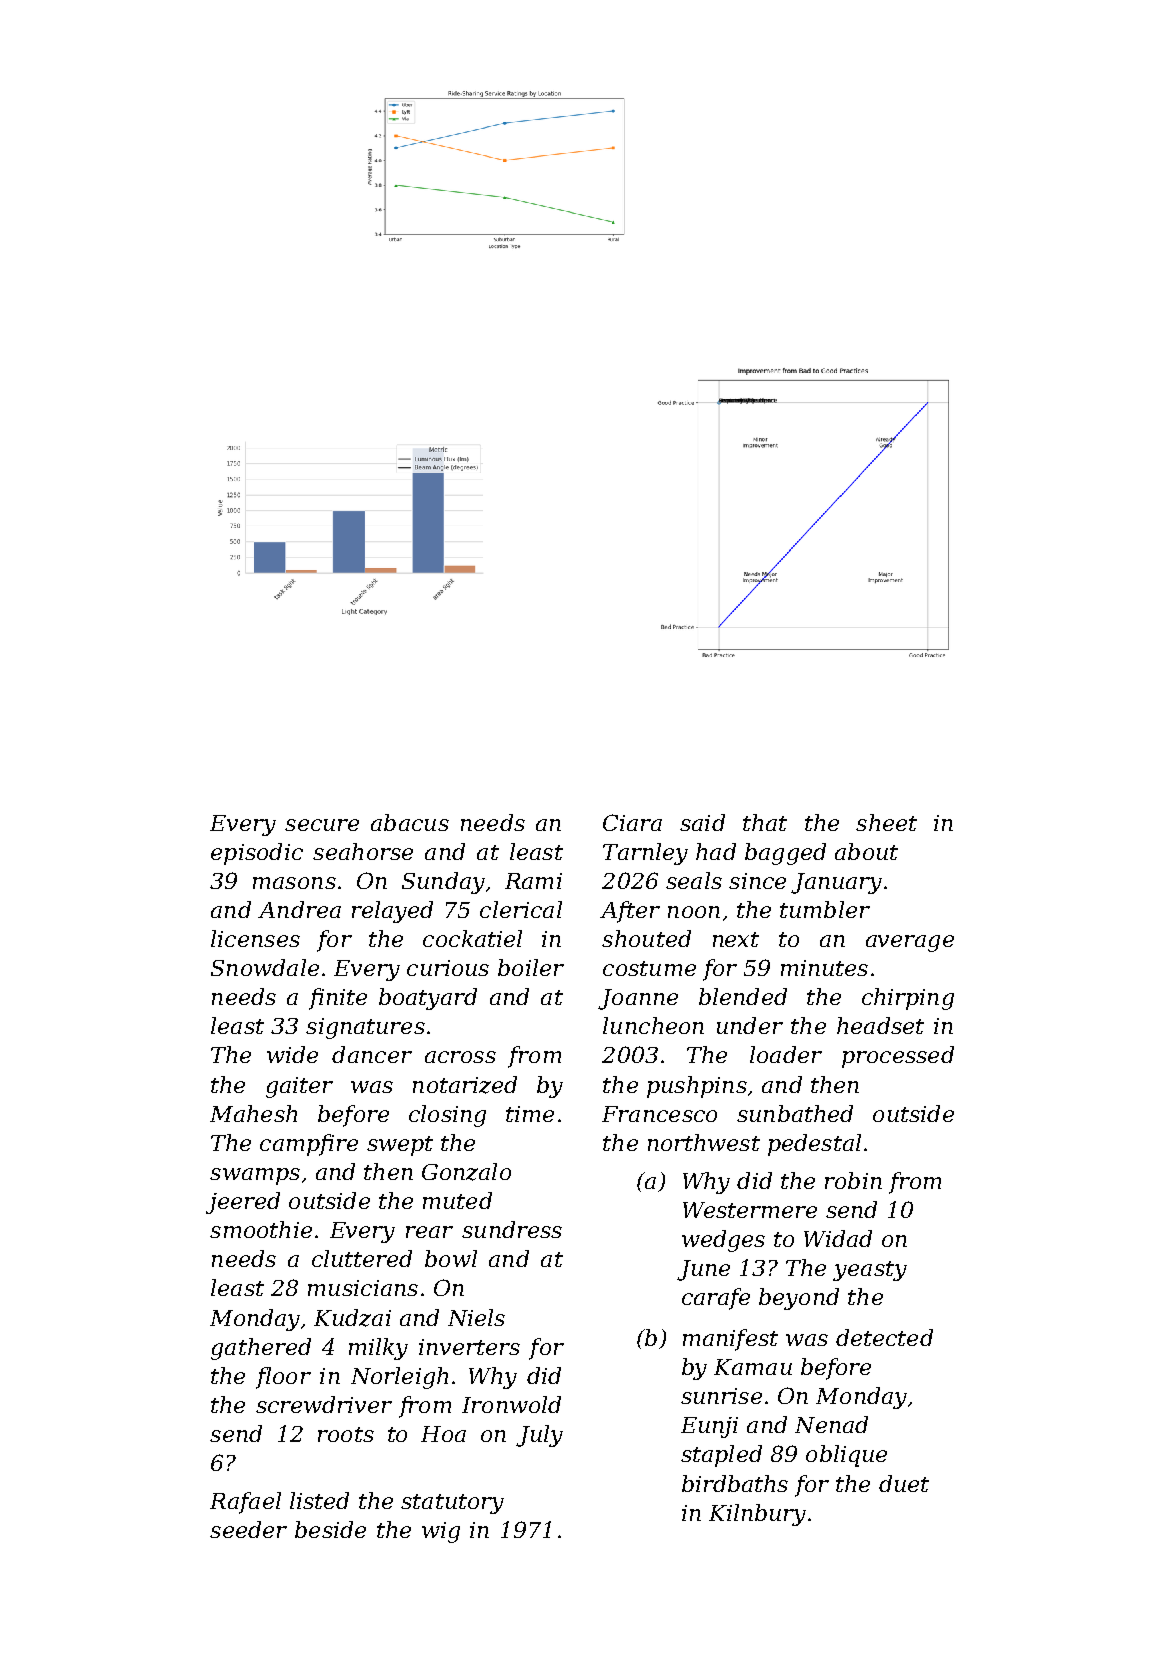  What do you see at coordinates (757, 1515) in the screenshot?
I see `Kilnbury` at bounding box center [757, 1515].
